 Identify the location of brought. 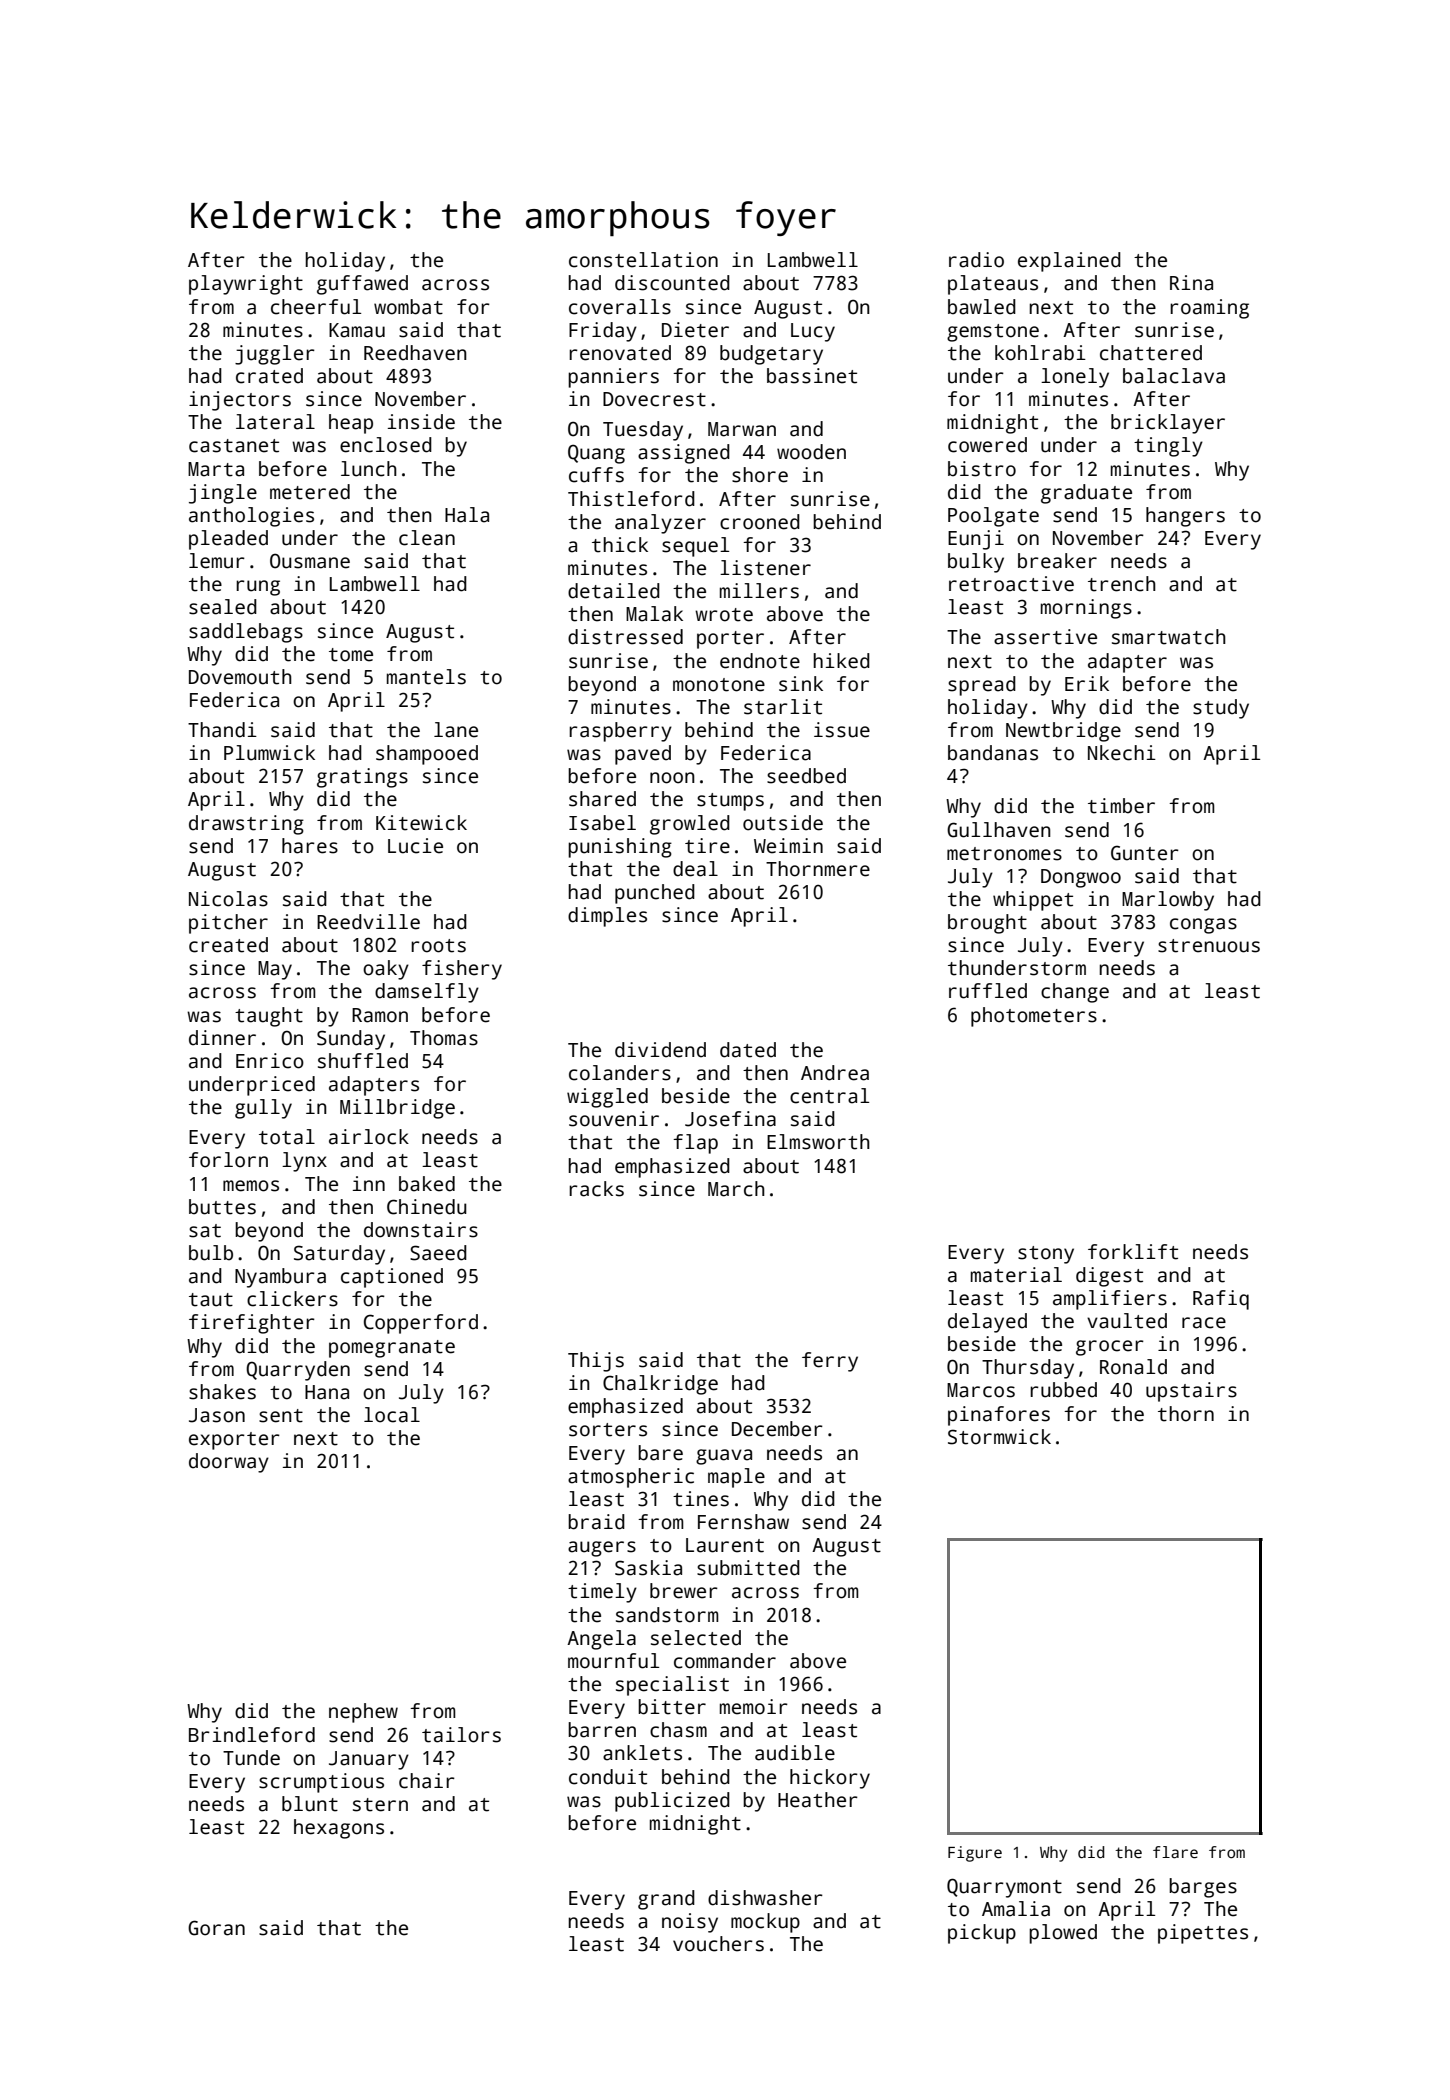
(987, 924).
